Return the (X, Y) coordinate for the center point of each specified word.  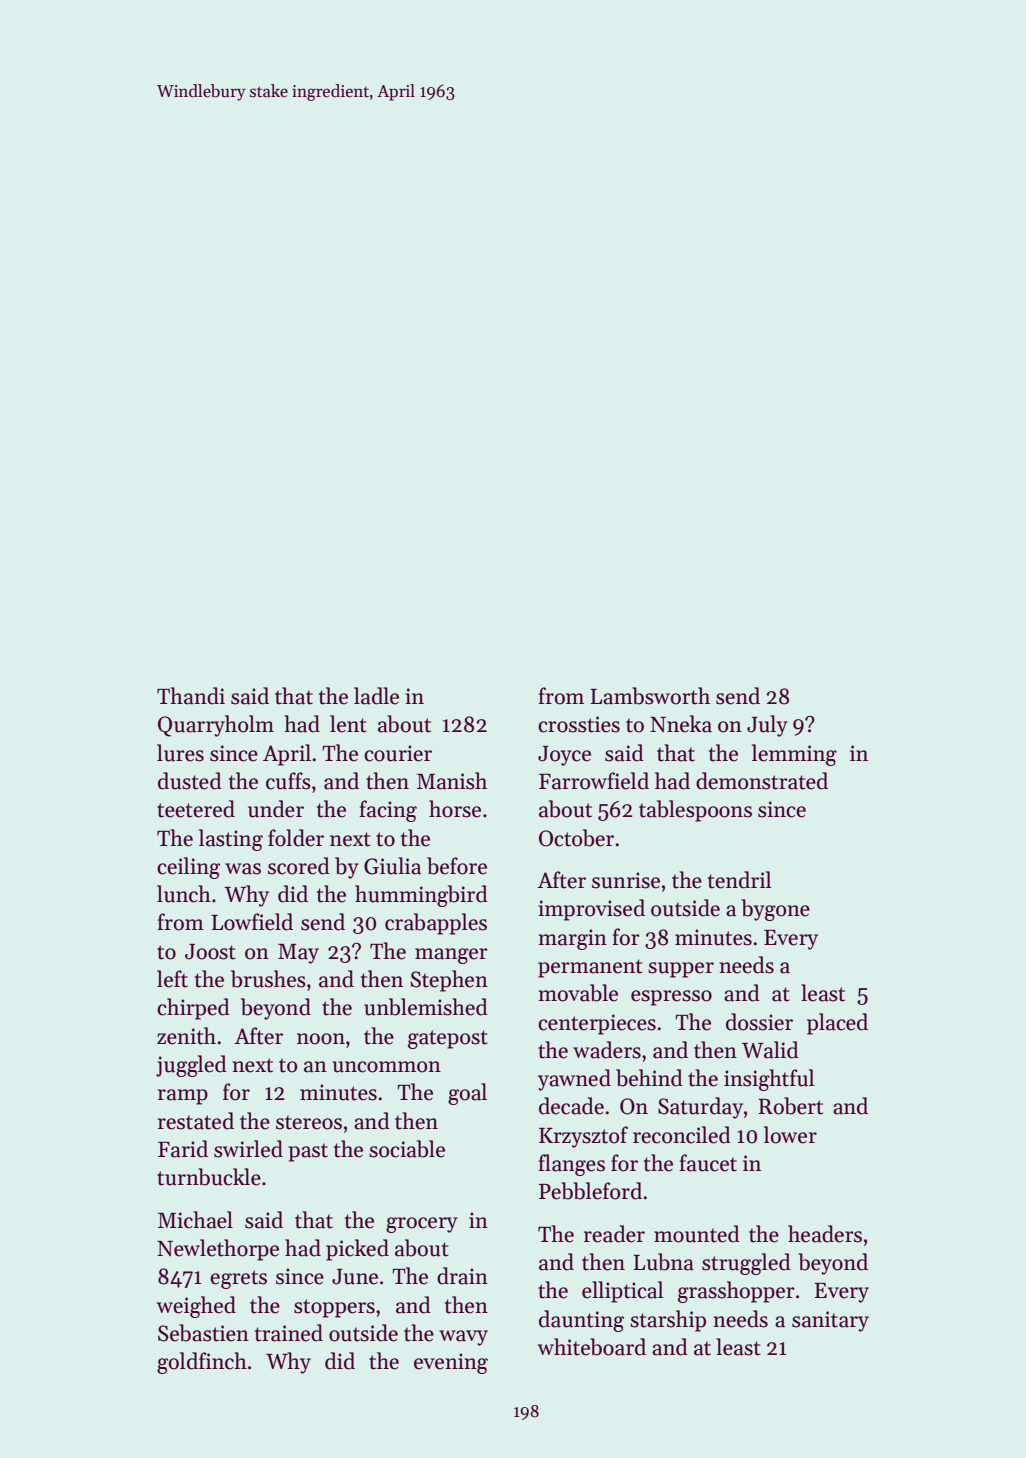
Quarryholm (216, 726)
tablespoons (695, 811)
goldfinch (202, 1363)
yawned (574, 1080)
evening (451, 1363)
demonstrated (762, 781)
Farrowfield (594, 781)
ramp (183, 1097)
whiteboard (592, 1347)
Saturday (700, 1108)
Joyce (564, 756)
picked (357, 1250)
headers (825, 1234)
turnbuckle (209, 1177)
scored (299, 866)
